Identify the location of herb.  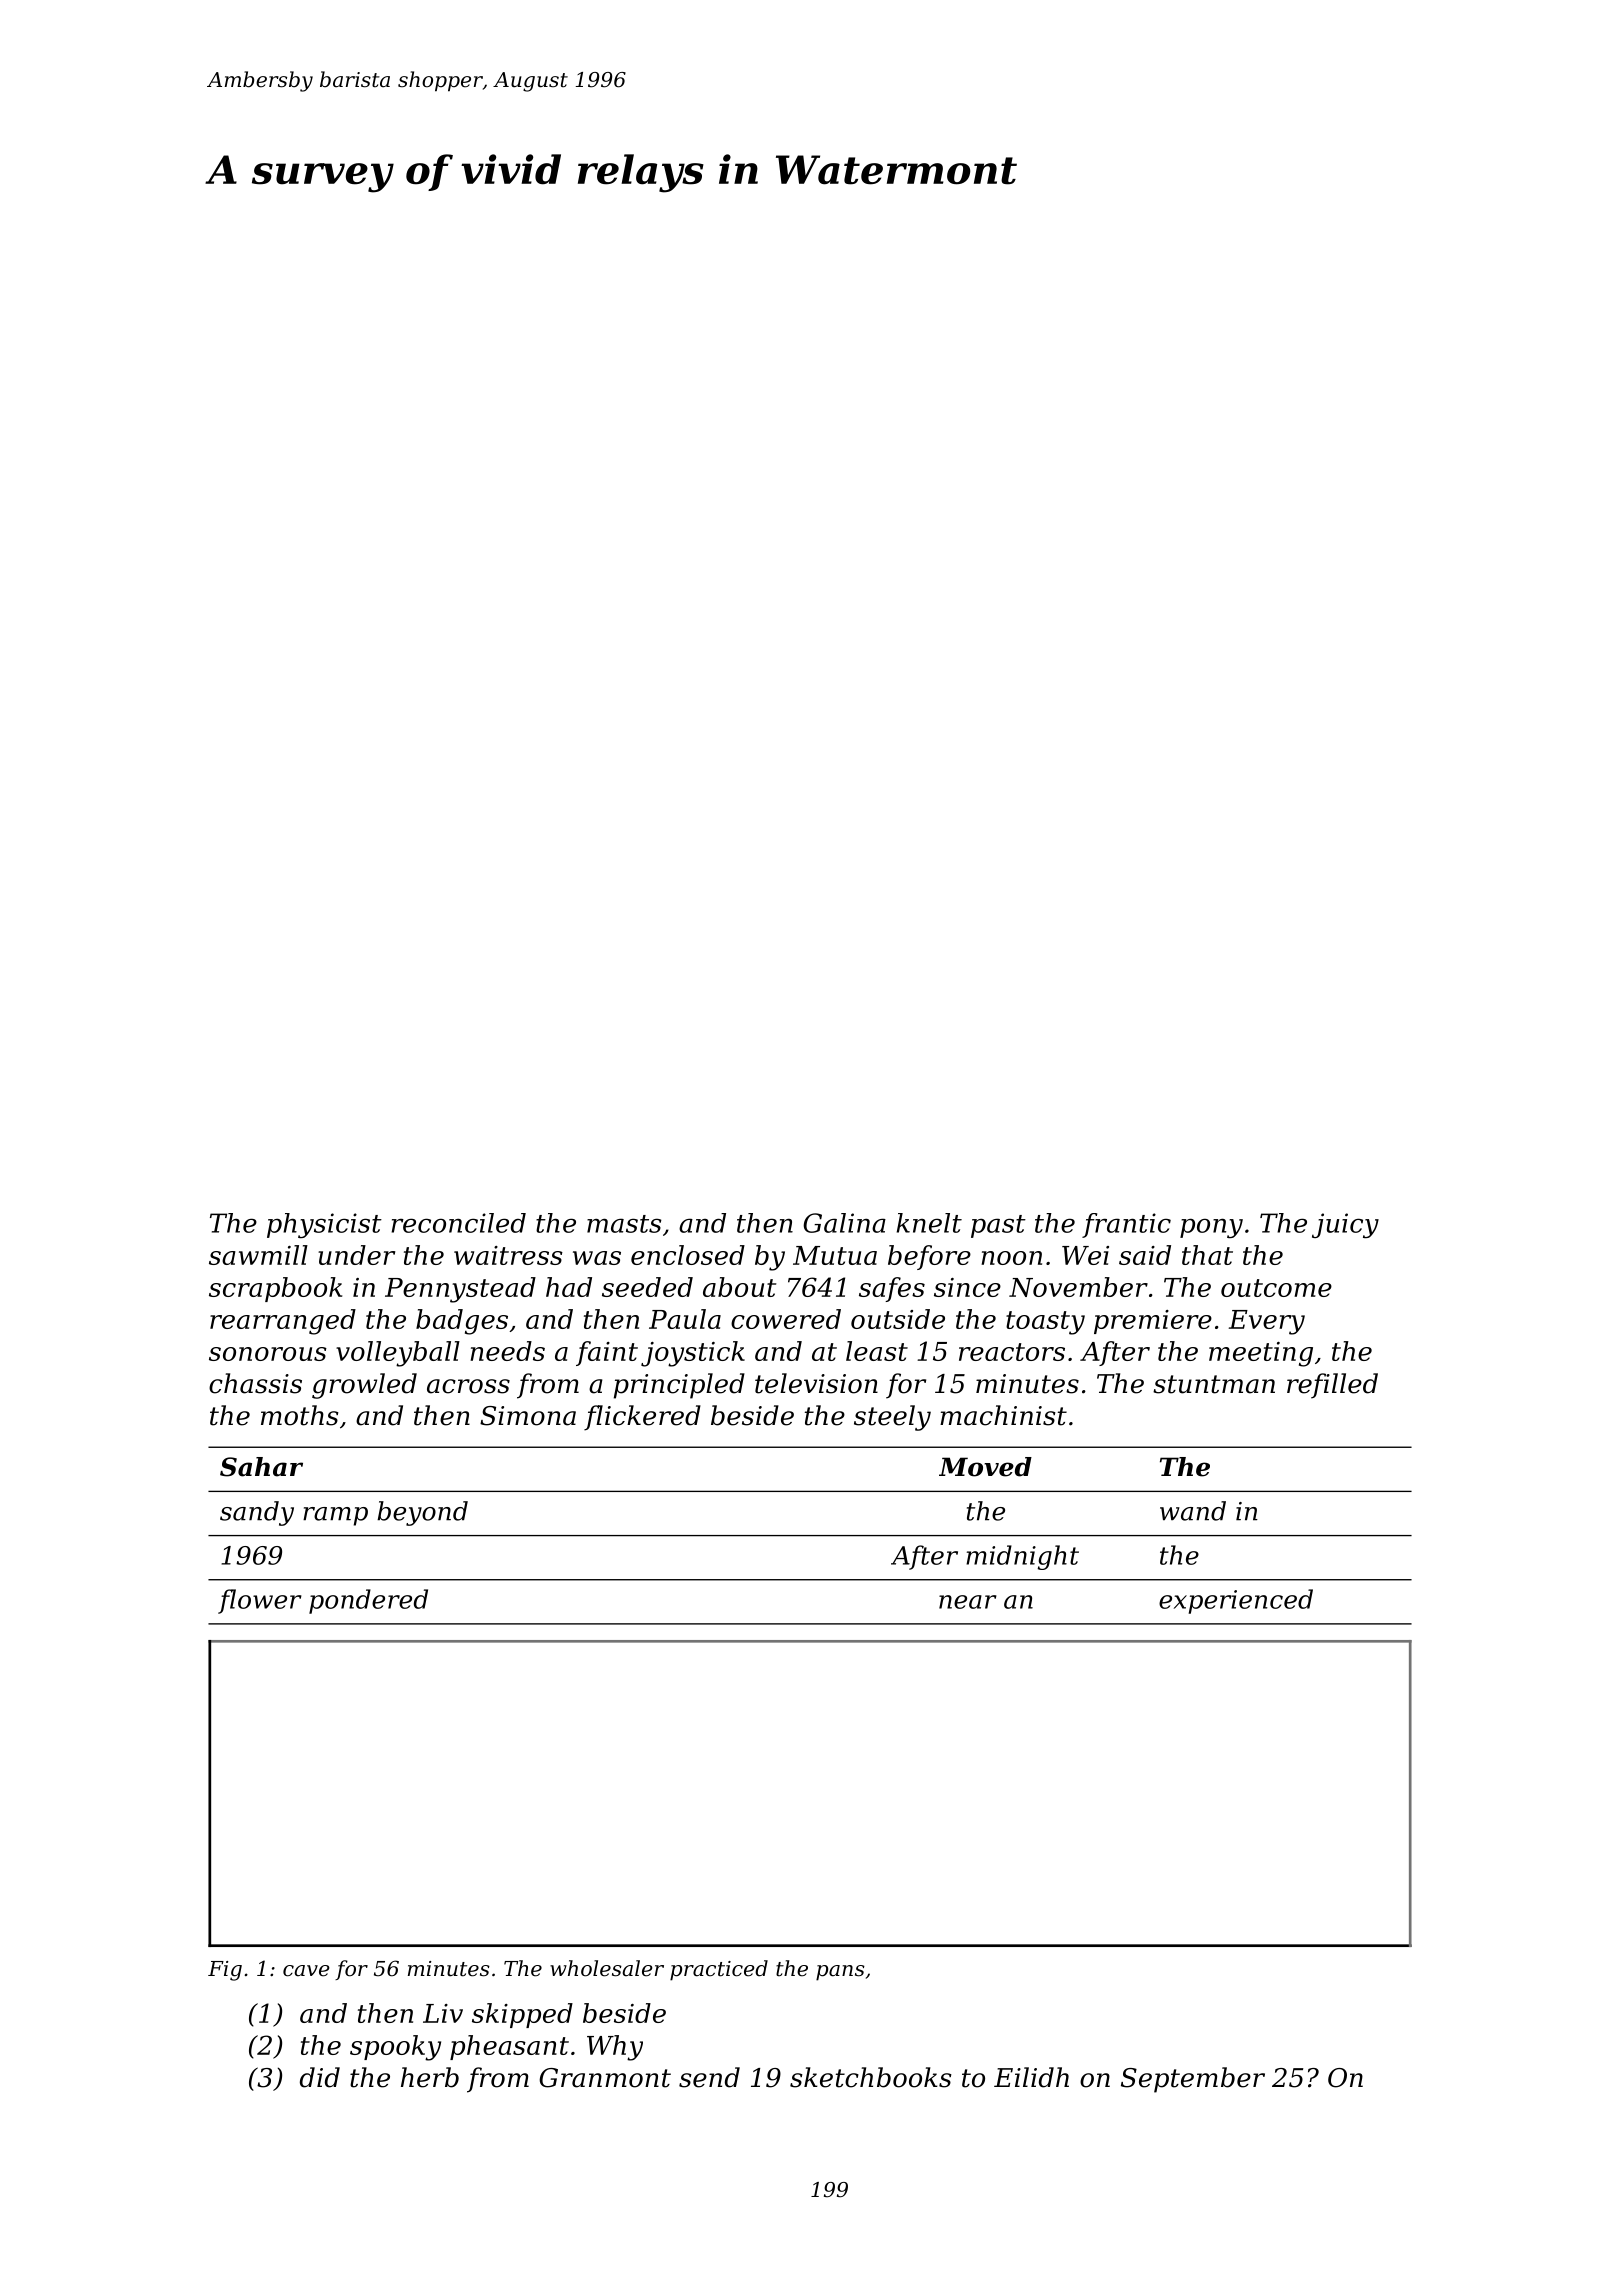
(430, 2077).
